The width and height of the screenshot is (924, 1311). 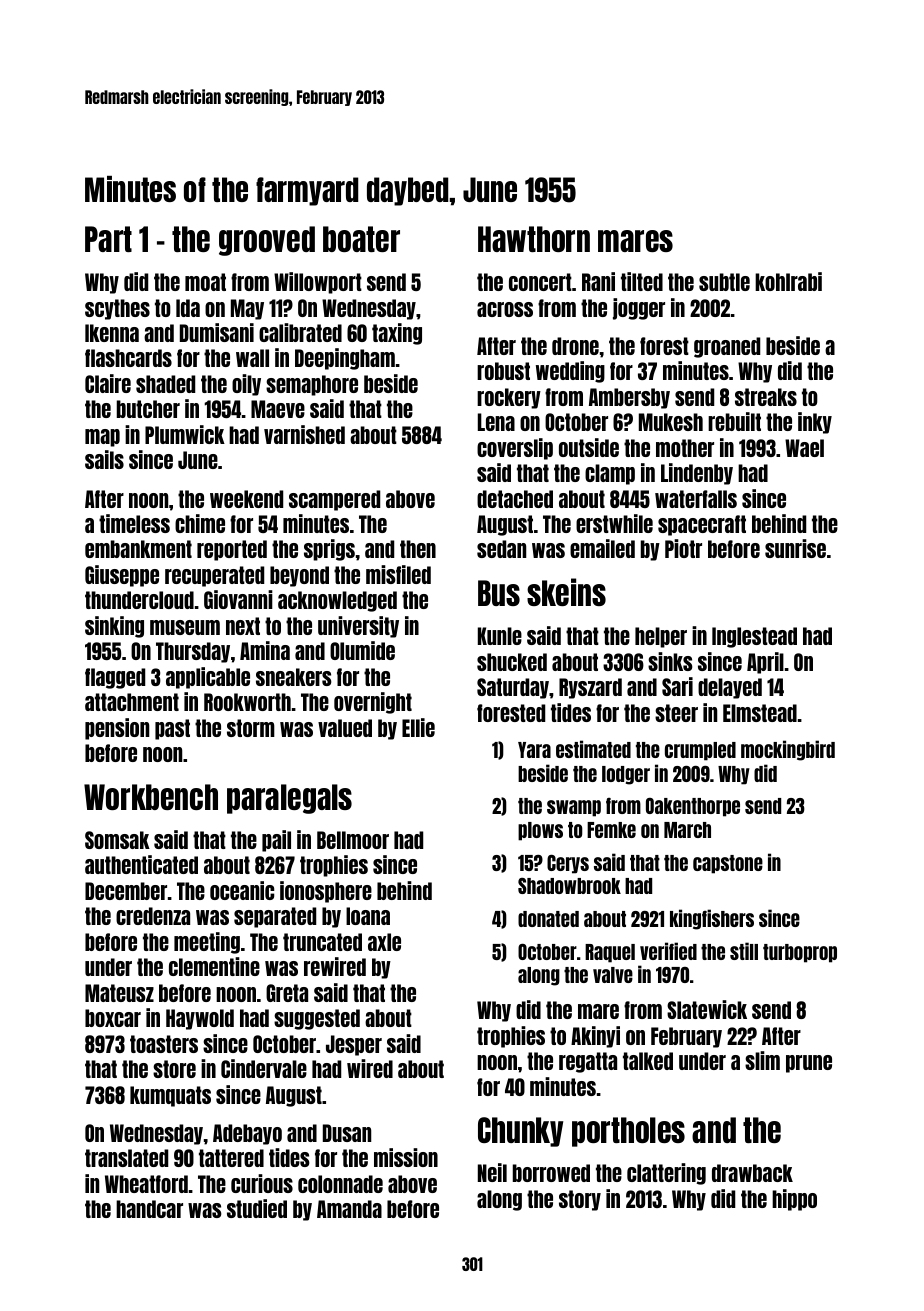 What do you see at coordinates (126, 1158) in the screenshot?
I see `translated` at bounding box center [126, 1158].
